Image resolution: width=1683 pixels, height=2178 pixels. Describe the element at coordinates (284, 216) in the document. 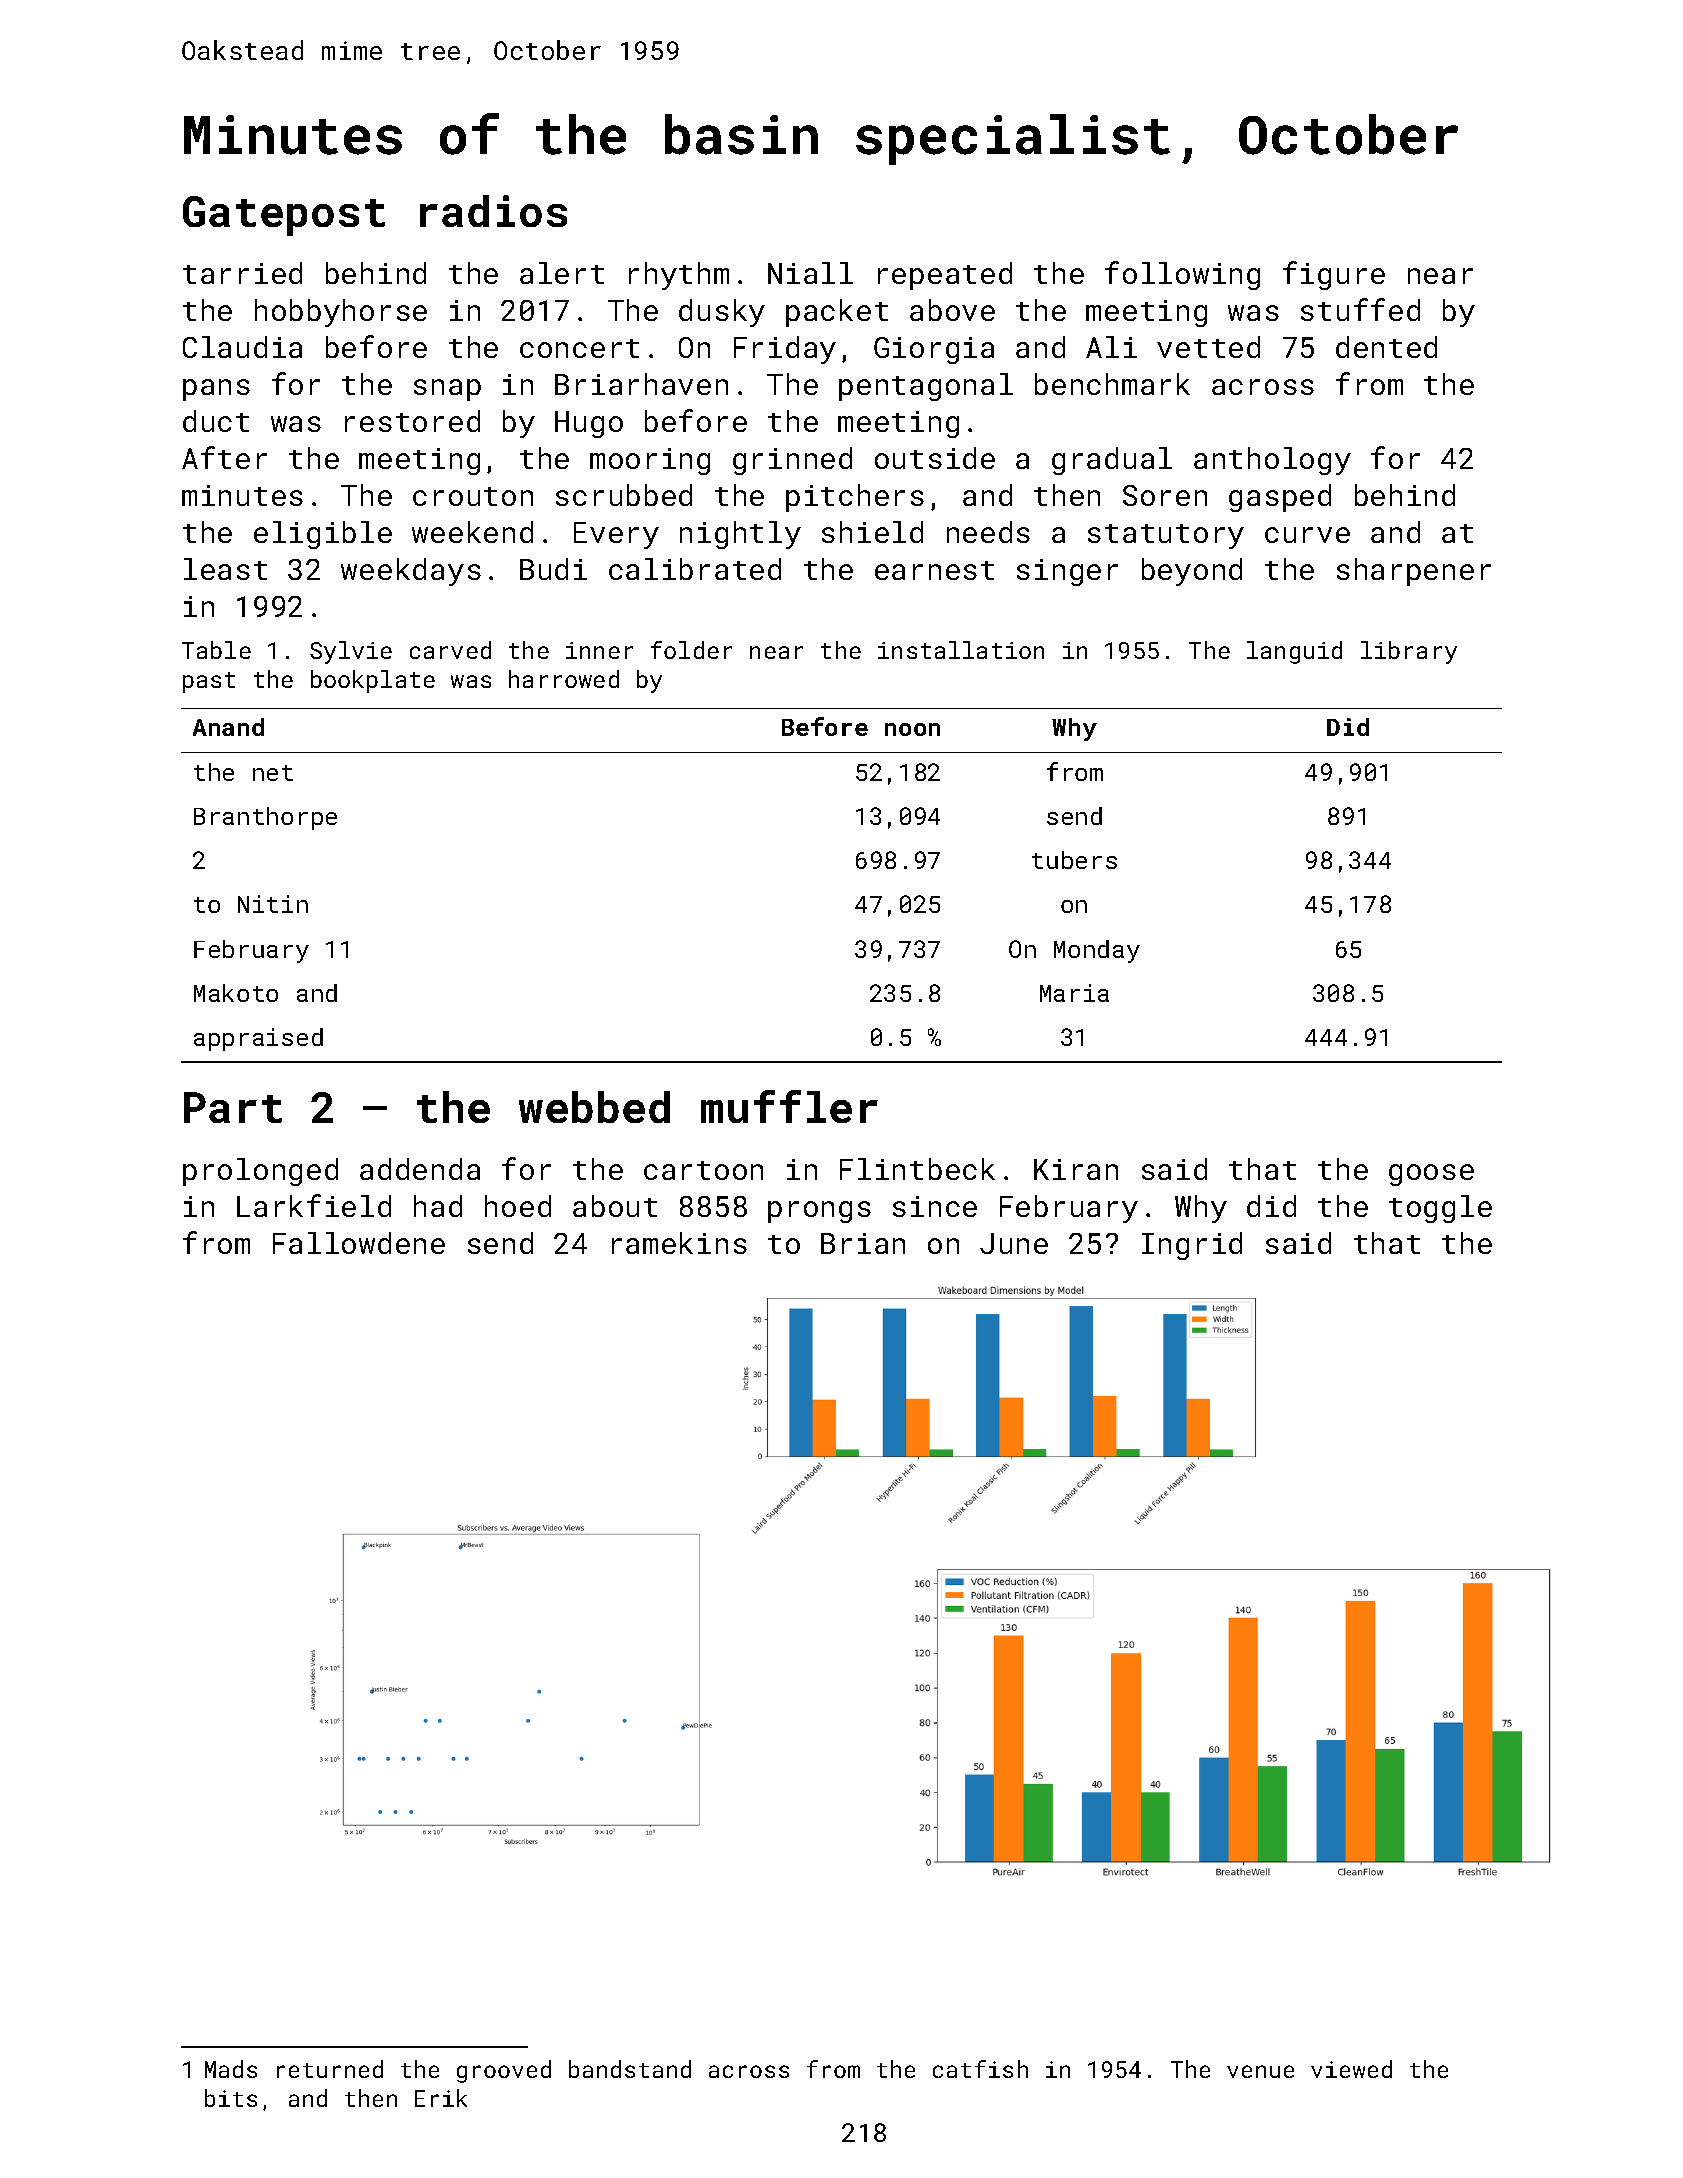

I see `Gatepost` at that location.
